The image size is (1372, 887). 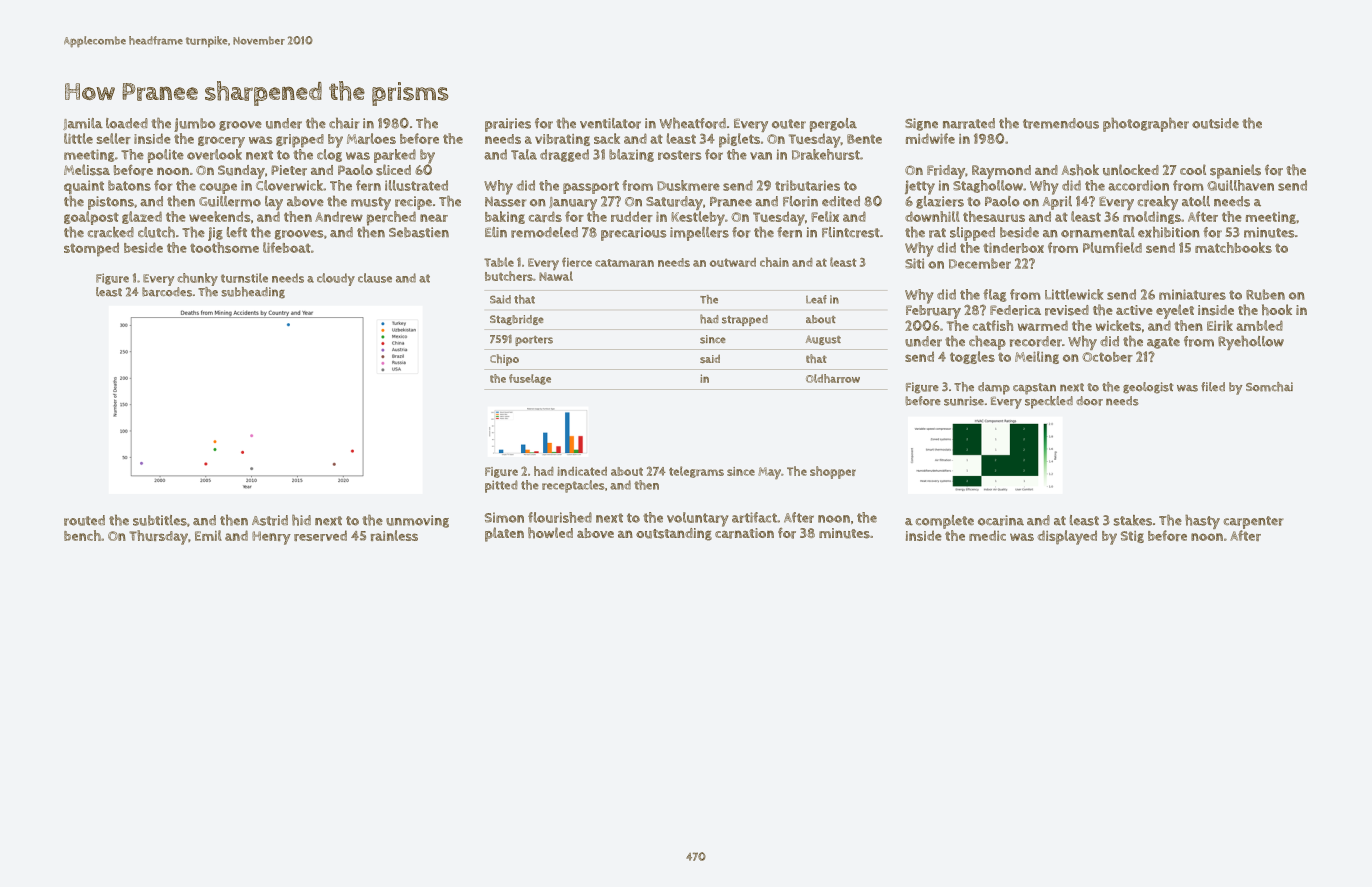 What do you see at coordinates (1215, 123) in the screenshot?
I see `outside` at bounding box center [1215, 123].
